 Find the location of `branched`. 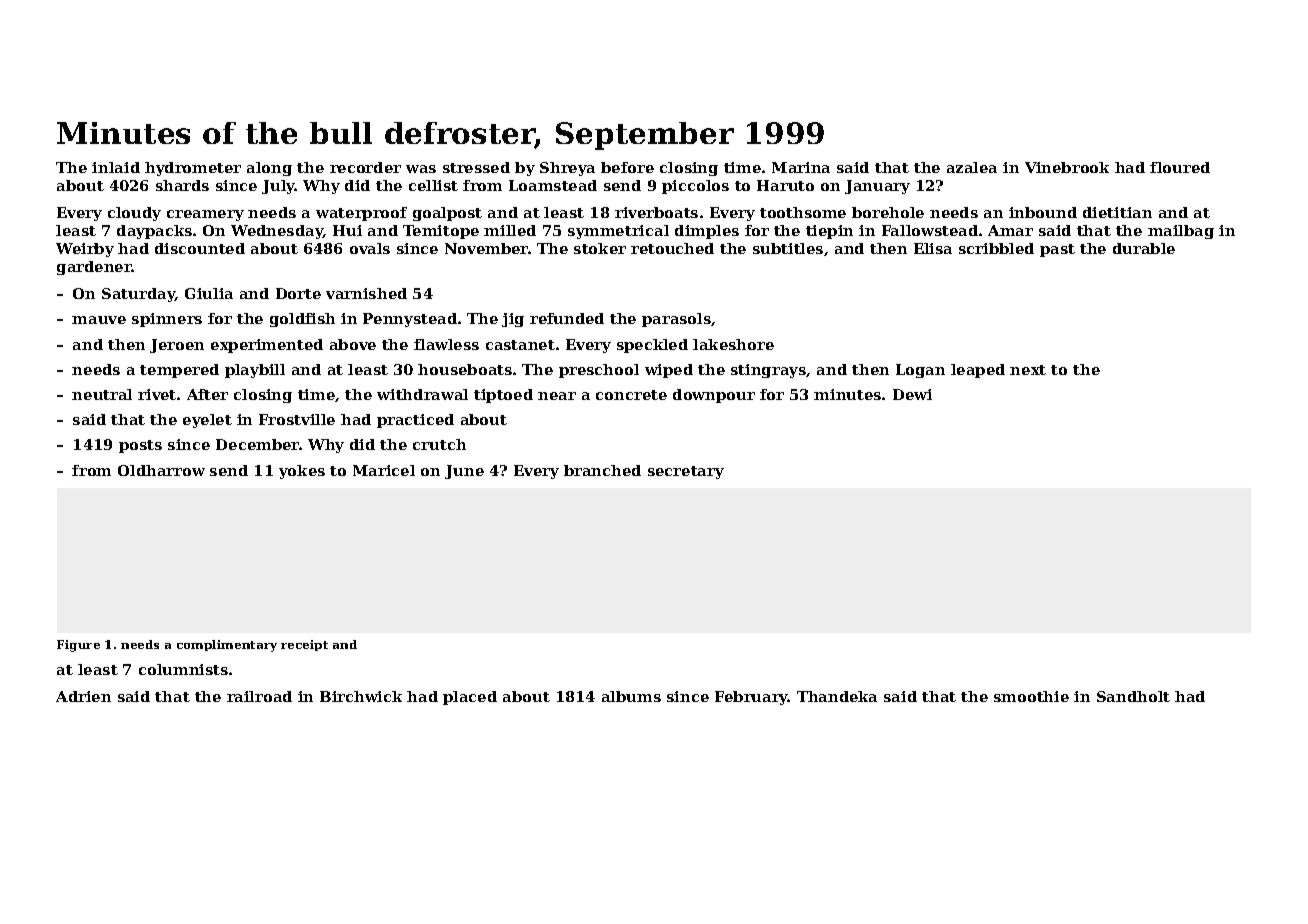

branched is located at coordinates (602, 470).
